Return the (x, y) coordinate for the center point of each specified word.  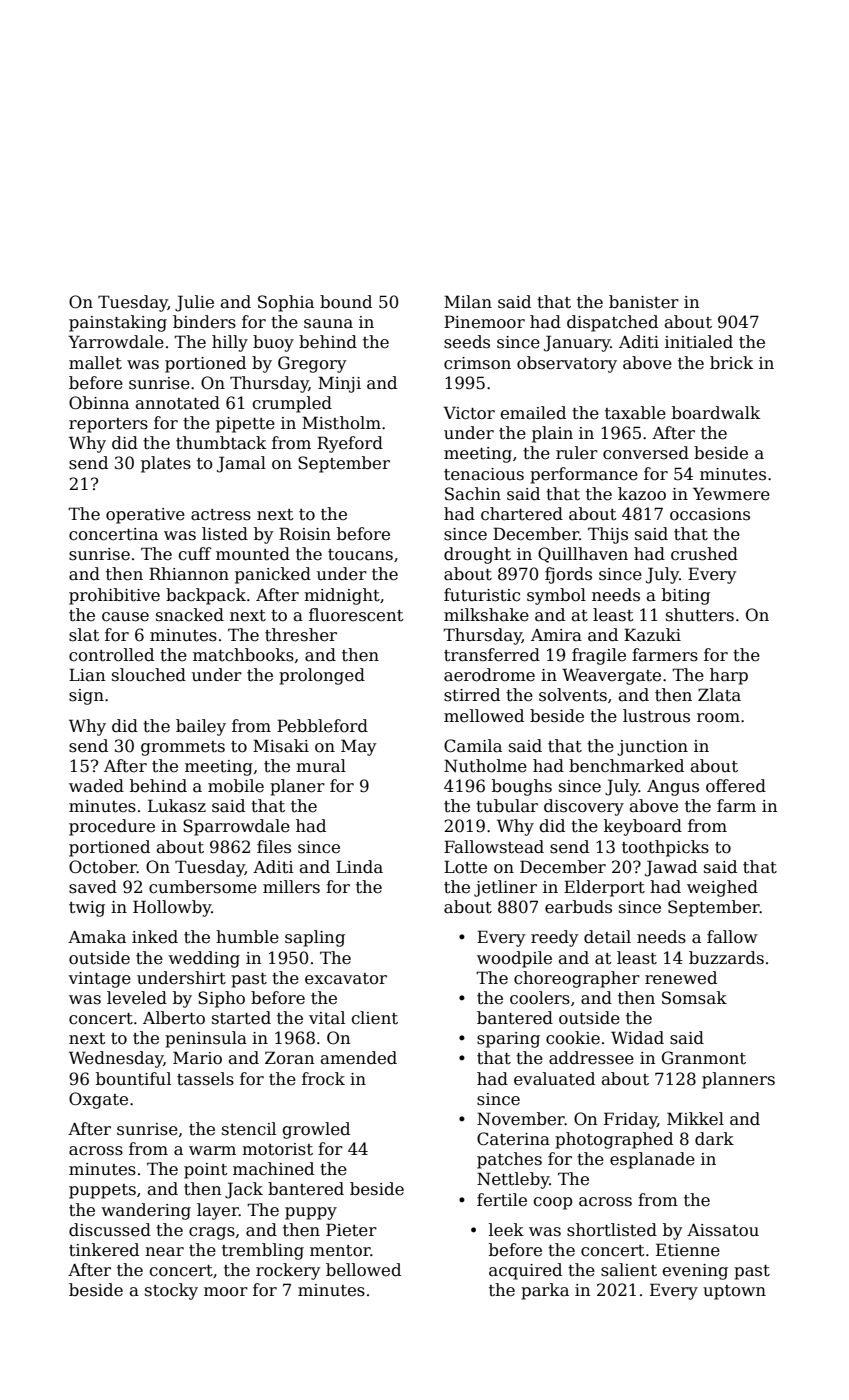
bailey (201, 727)
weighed (722, 888)
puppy (311, 1213)
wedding (204, 959)
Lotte (465, 867)
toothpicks (665, 848)
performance (584, 475)
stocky (171, 1291)
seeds (467, 342)
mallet (95, 363)
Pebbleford (322, 726)
